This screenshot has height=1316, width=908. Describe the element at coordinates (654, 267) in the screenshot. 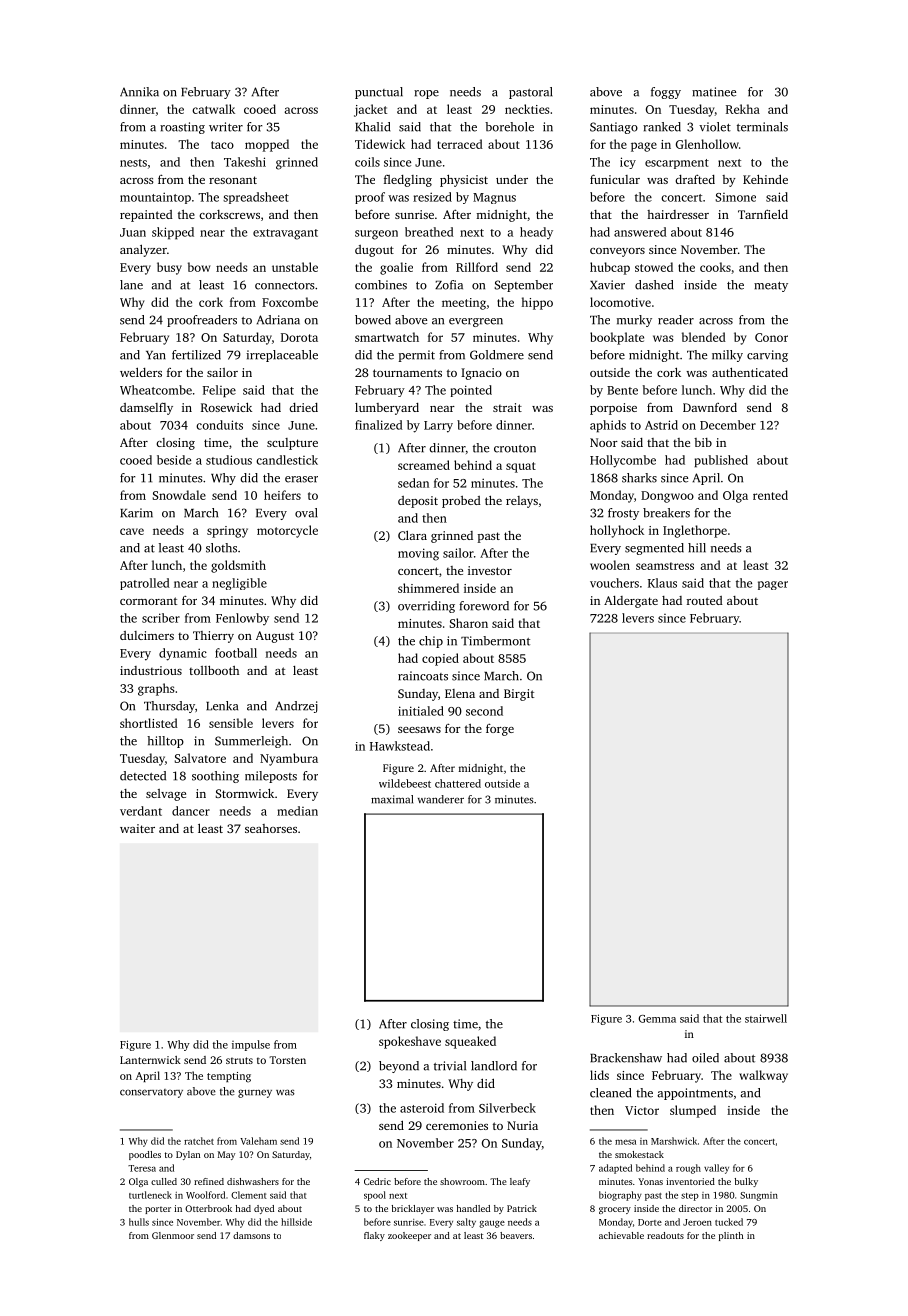

I see `stowed` at that location.
